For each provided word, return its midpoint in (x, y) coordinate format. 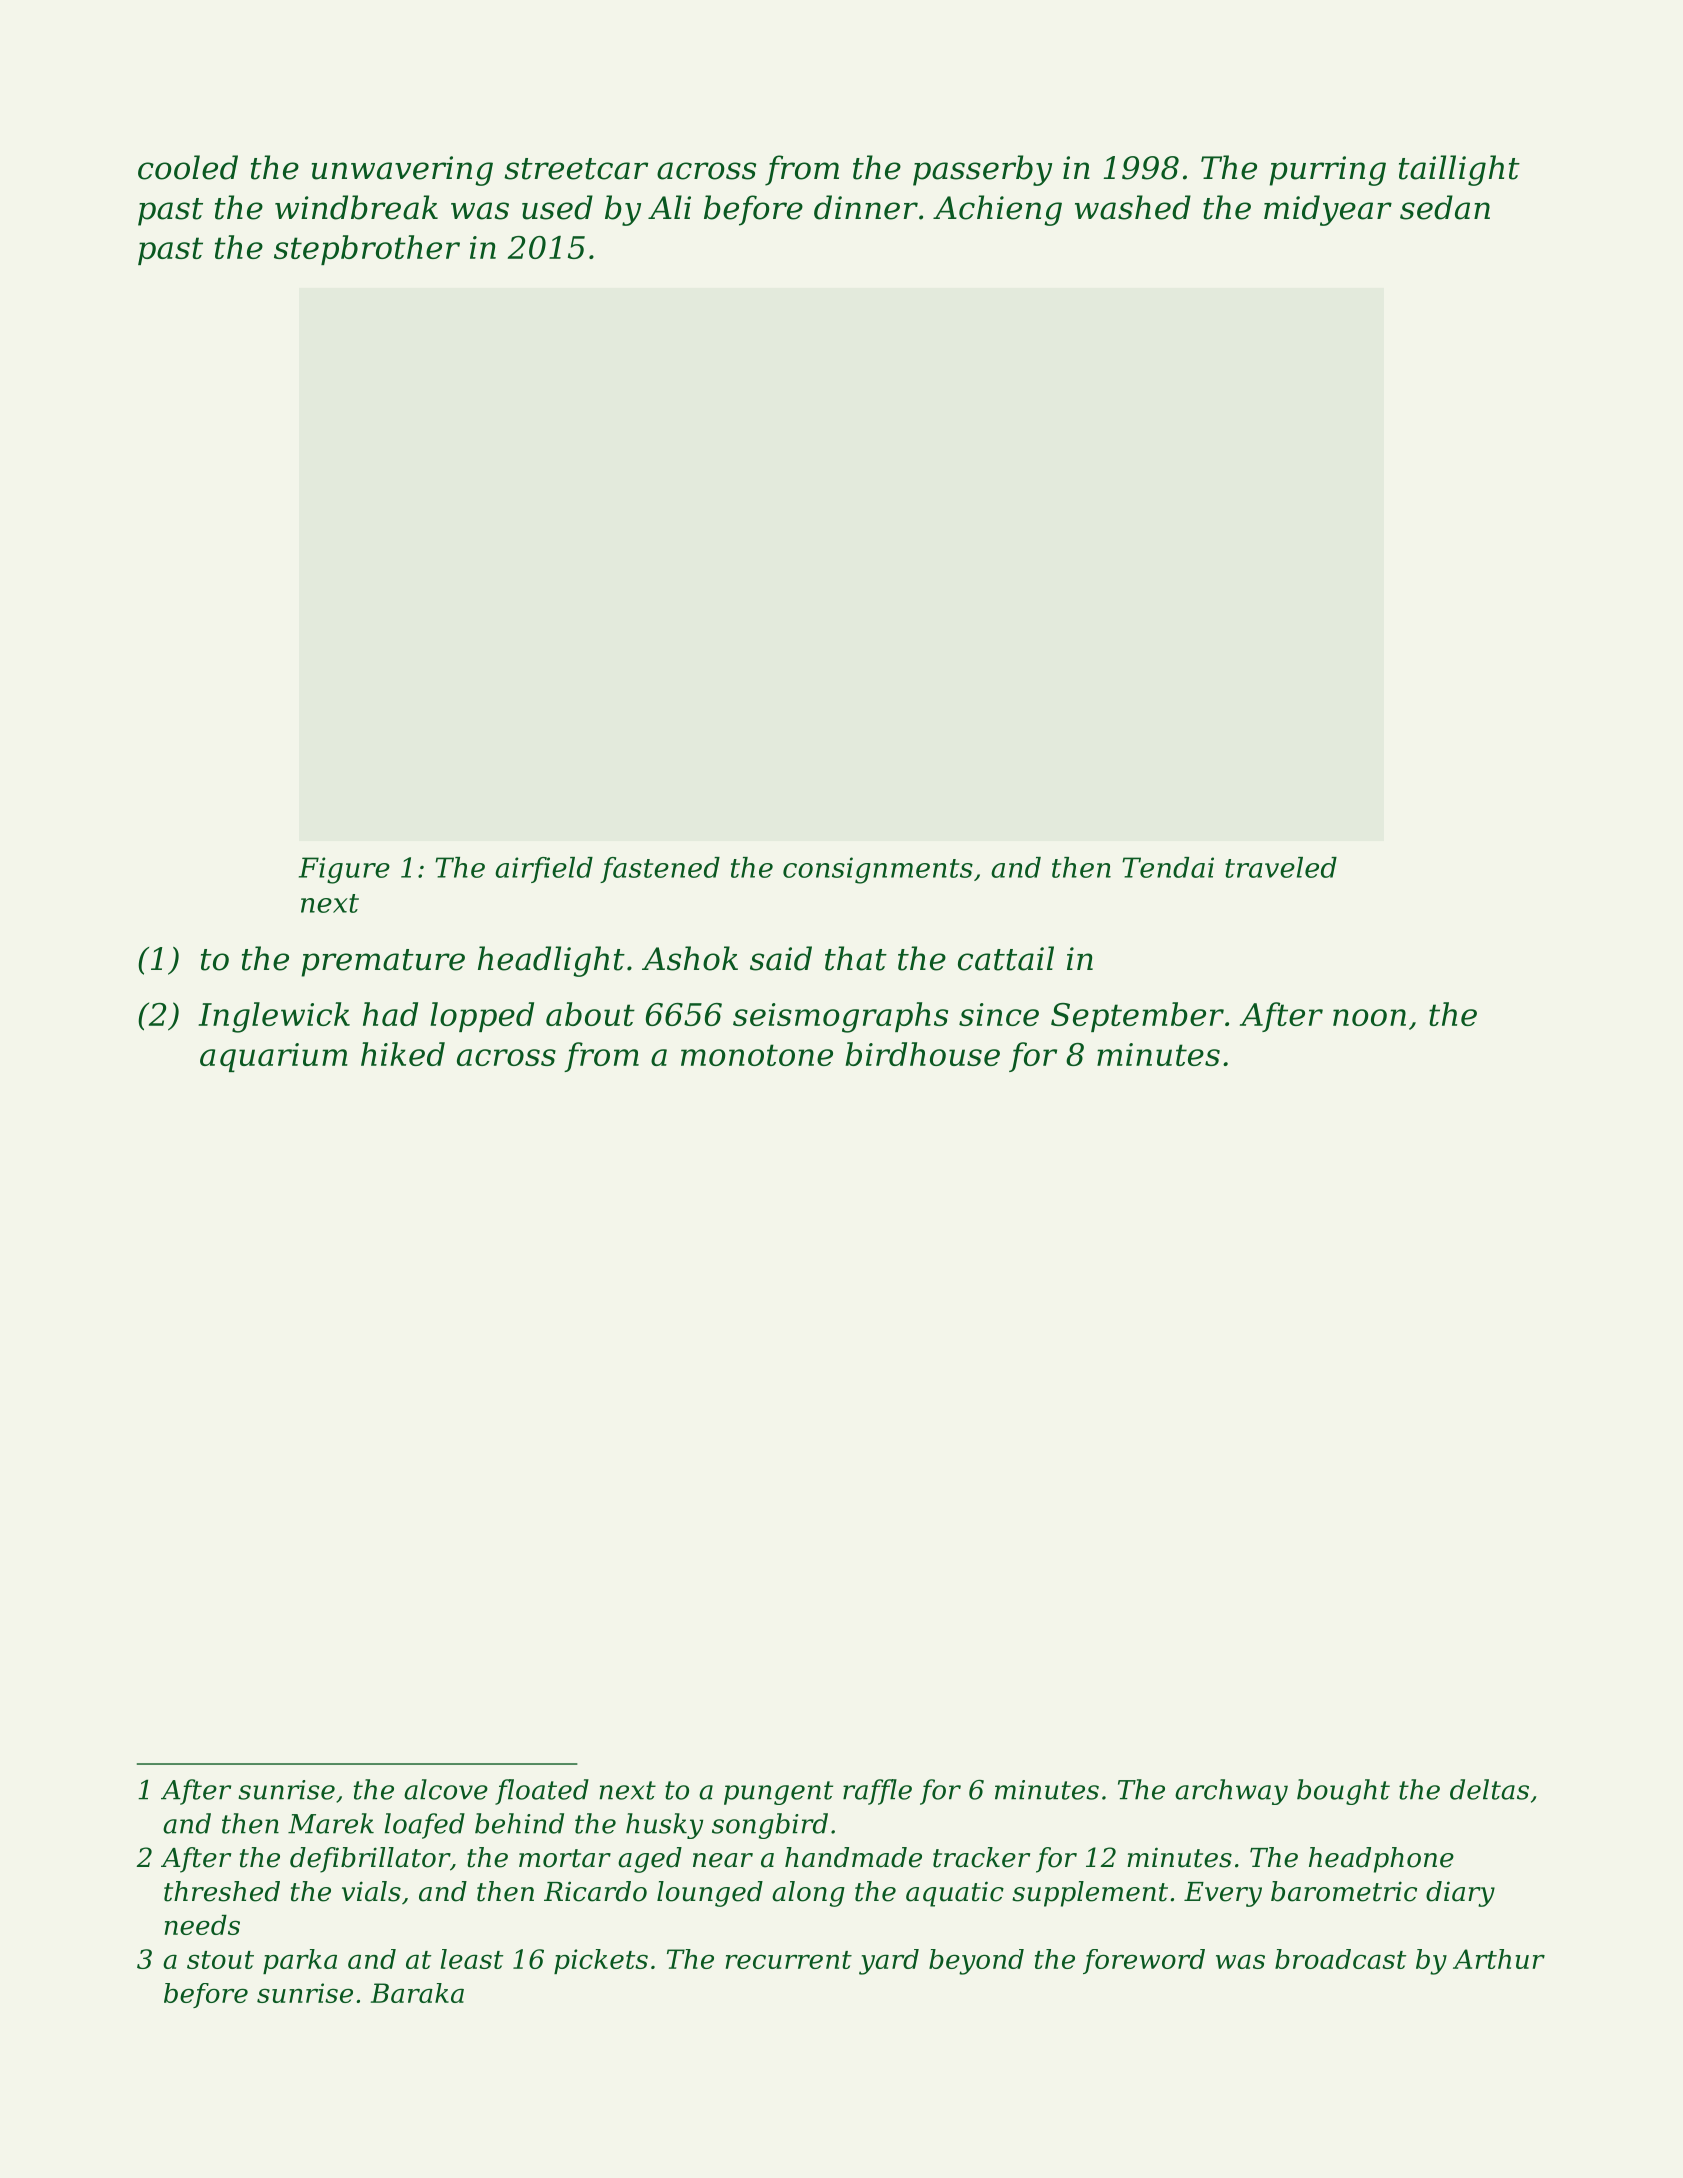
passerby (982, 170)
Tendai (1168, 867)
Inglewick (274, 1017)
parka (300, 1961)
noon (1369, 1017)
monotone (757, 1055)
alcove (446, 1789)
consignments (878, 870)
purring (1328, 171)
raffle (877, 1792)
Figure (344, 870)
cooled (188, 167)
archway (1231, 1792)
